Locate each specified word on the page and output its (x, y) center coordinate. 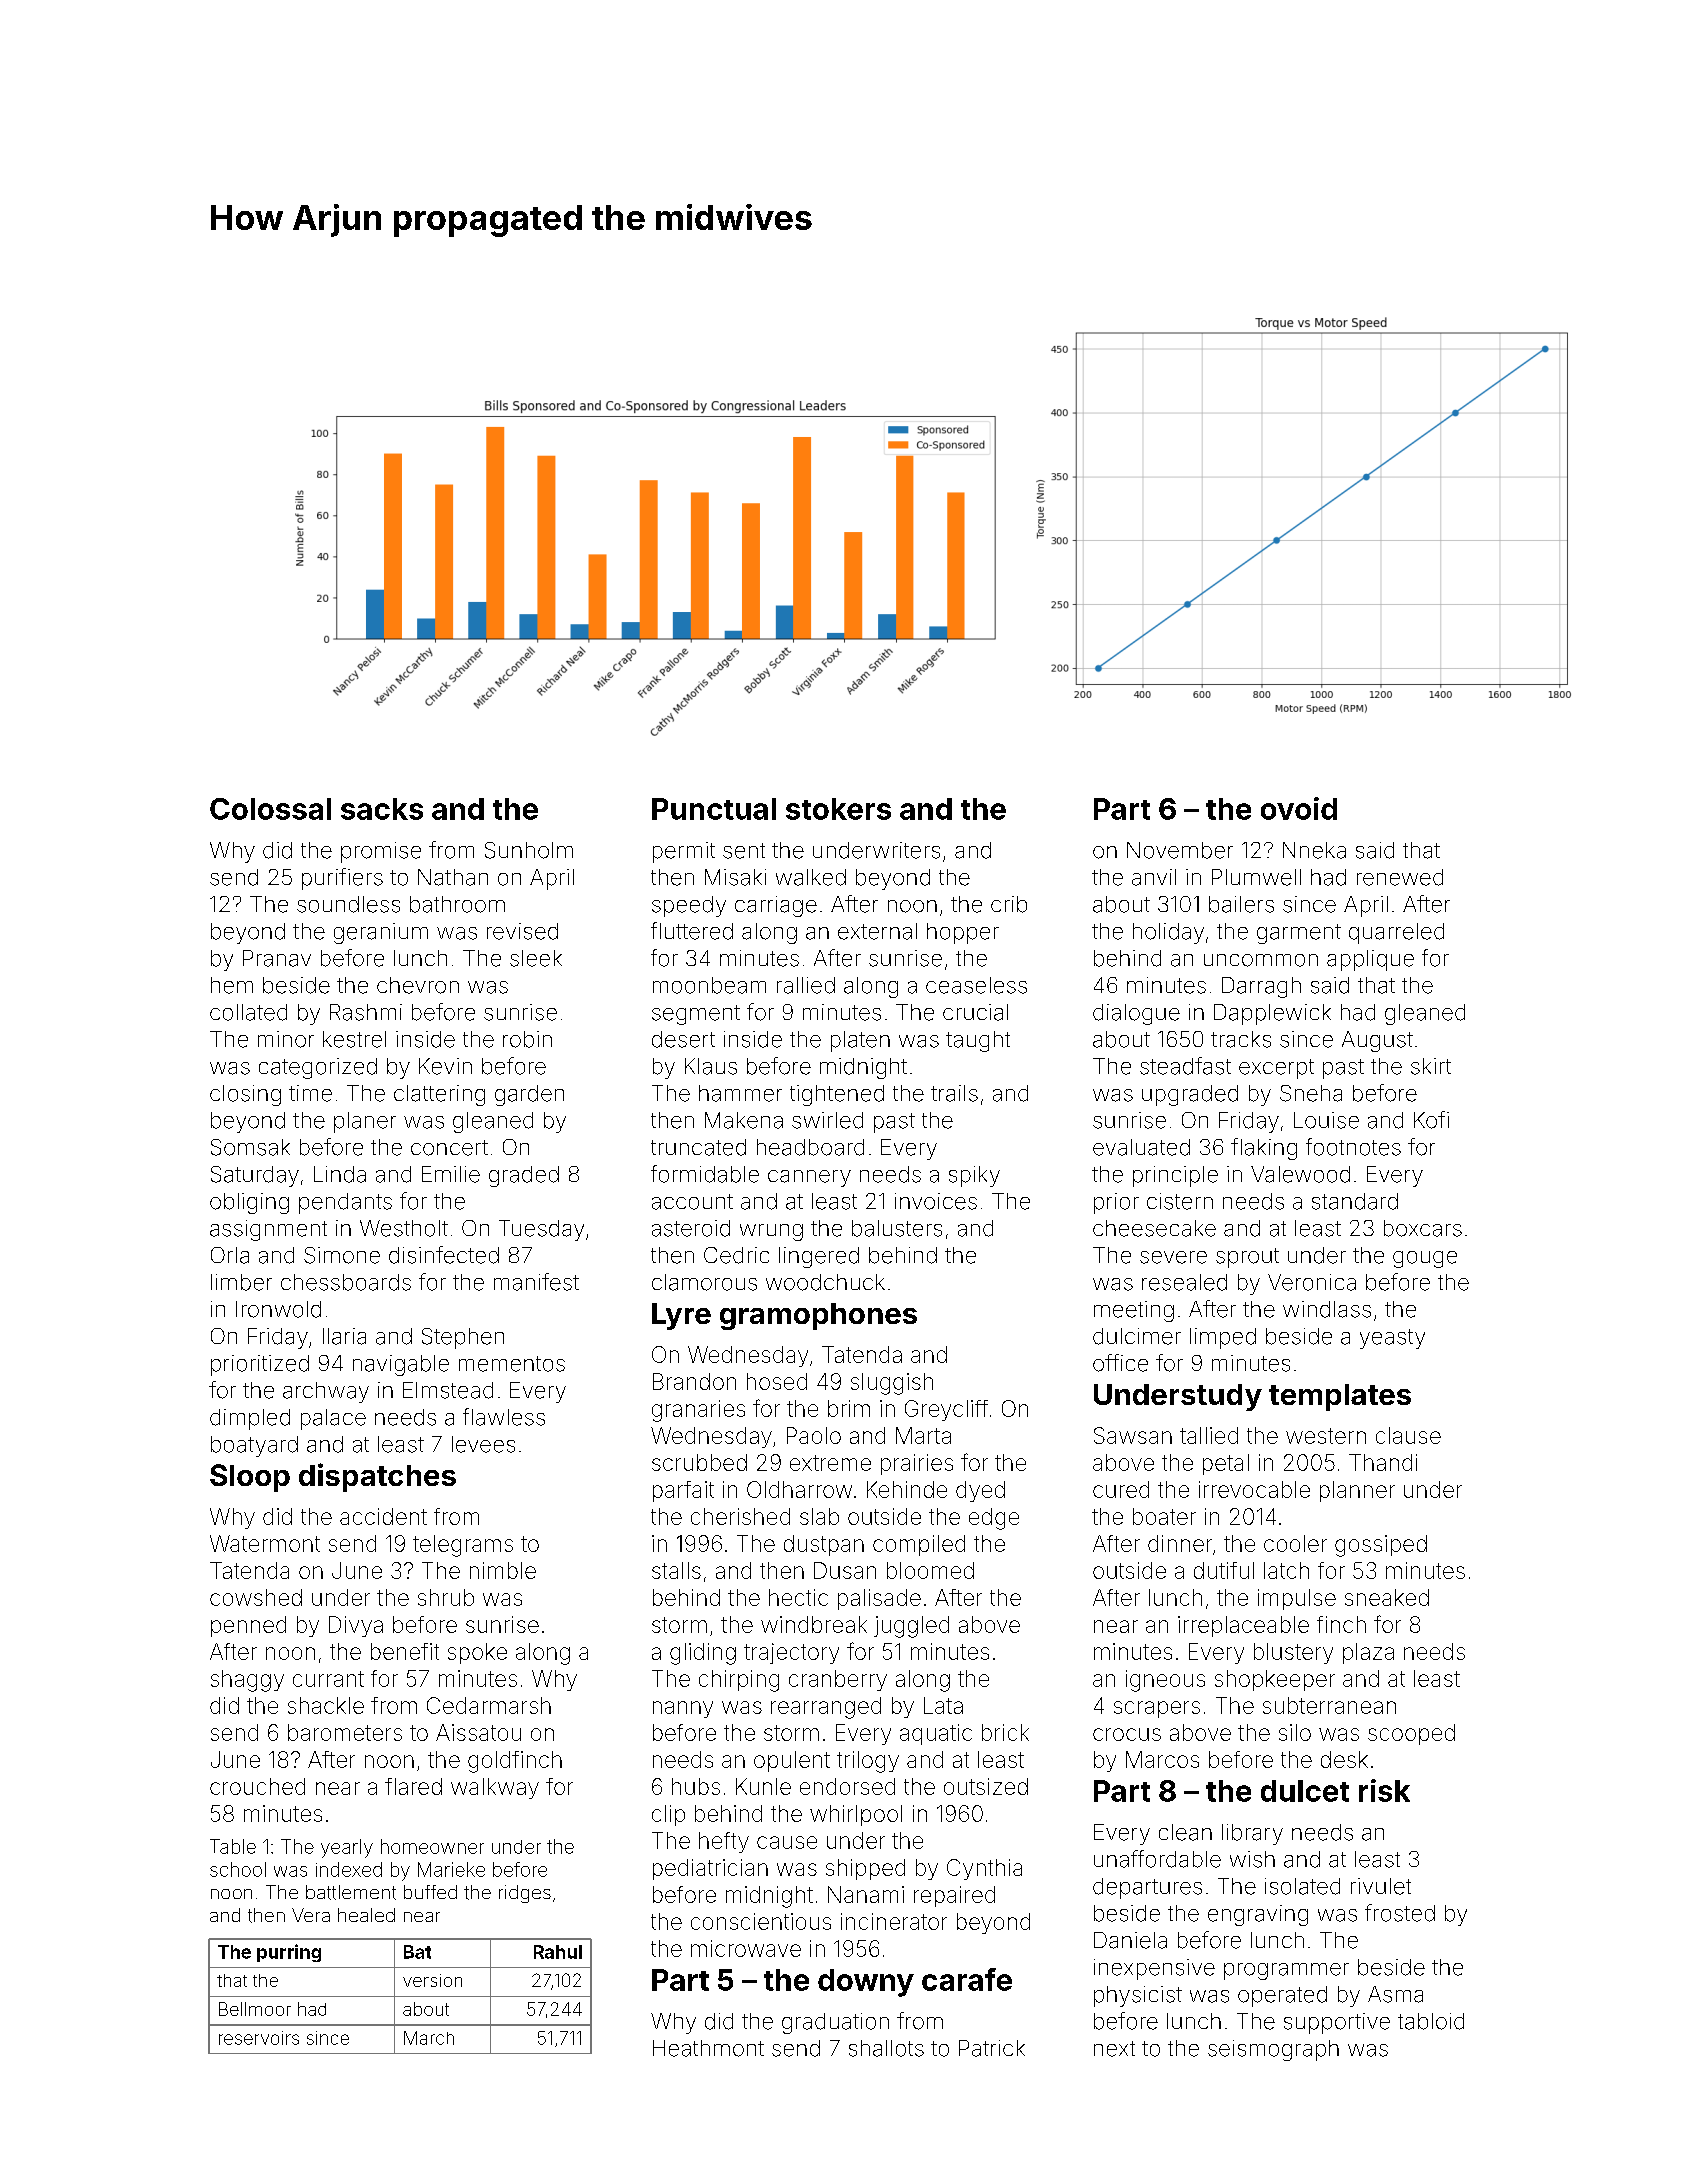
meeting (1134, 1311)
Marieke (451, 1869)
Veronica (1312, 1282)
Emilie (451, 1174)
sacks (382, 809)
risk (1384, 1790)
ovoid (1299, 808)
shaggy (247, 1681)
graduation (835, 2023)
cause (787, 1842)
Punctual (714, 809)
